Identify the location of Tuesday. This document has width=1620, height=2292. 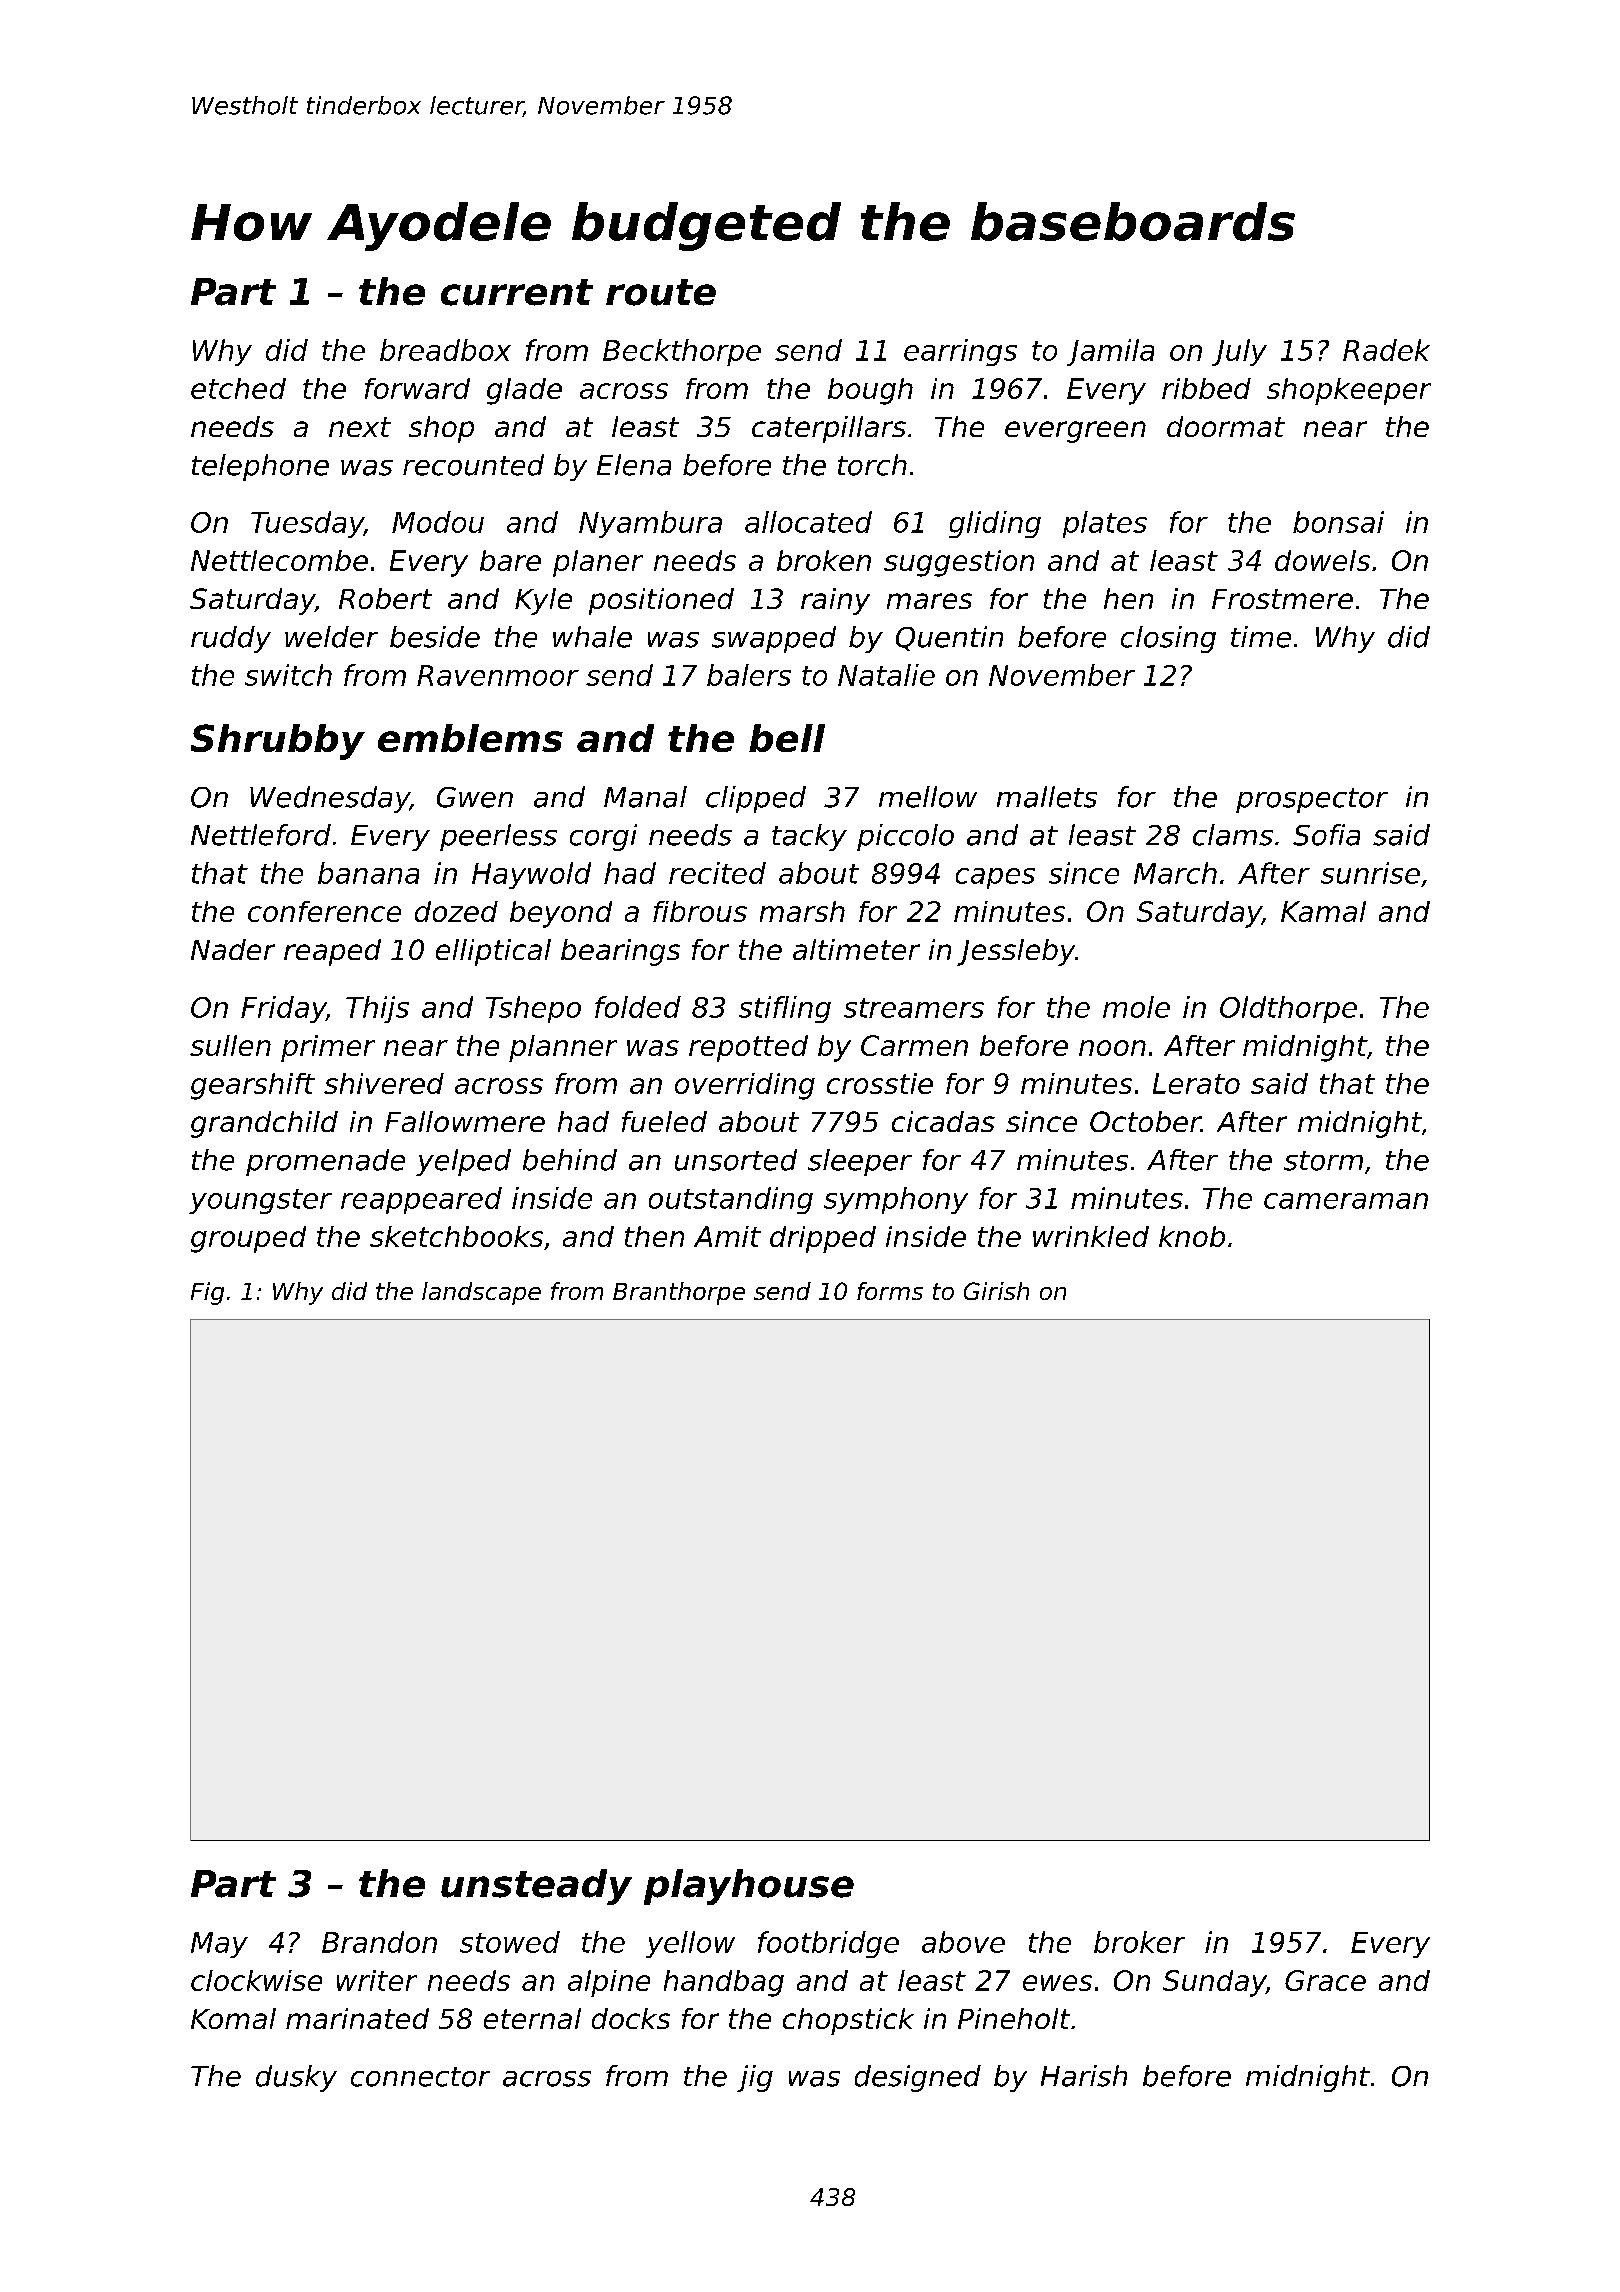
(307, 524).
